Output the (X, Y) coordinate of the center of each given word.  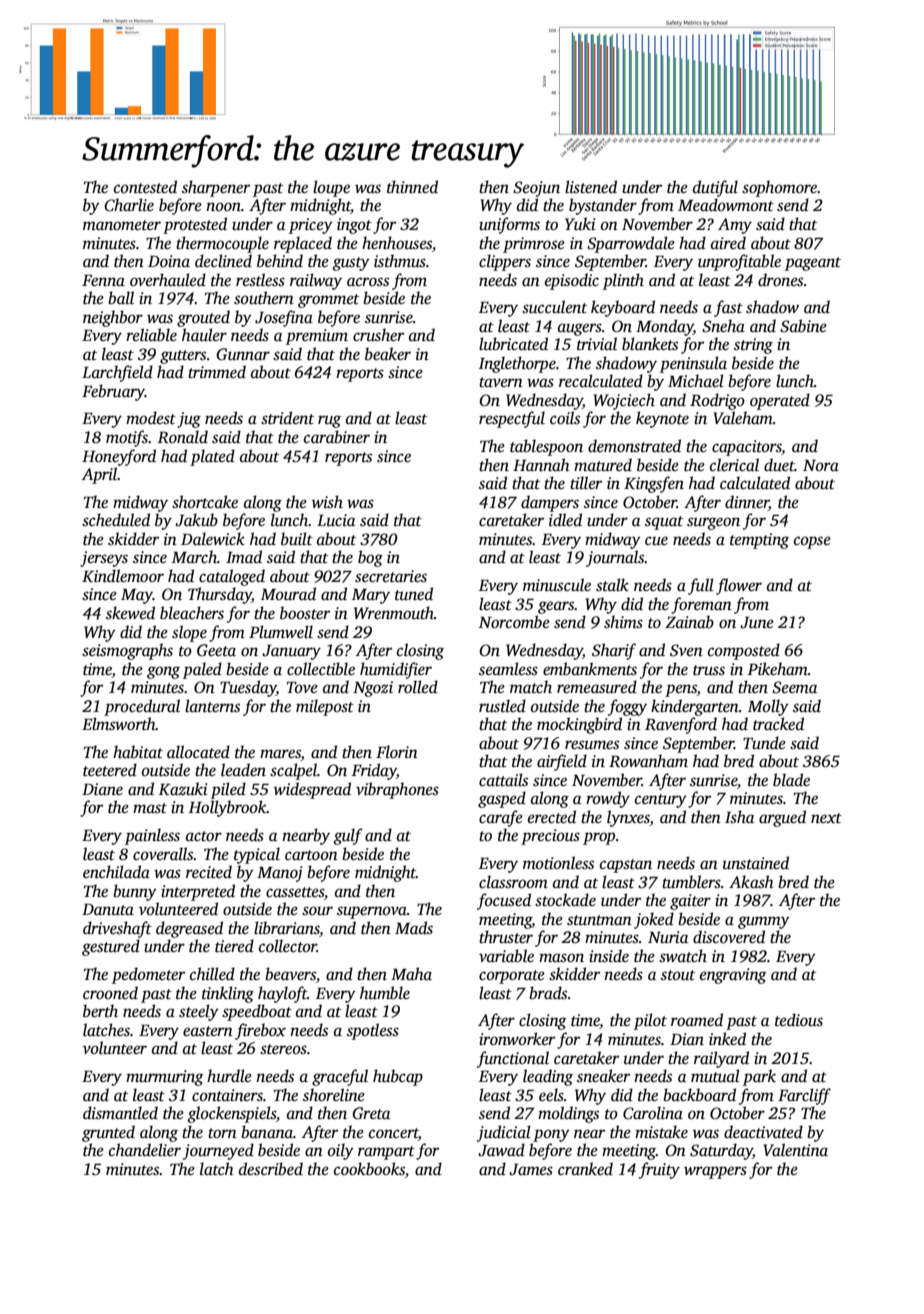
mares (280, 755)
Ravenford (681, 725)
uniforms (509, 225)
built (297, 539)
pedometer (148, 975)
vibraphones (397, 790)
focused (504, 901)
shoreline (334, 1095)
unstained (756, 863)
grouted (203, 318)
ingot (354, 226)
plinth (623, 281)
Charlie (129, 205)
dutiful (715, 188)
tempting (759, 541)
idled (565, 520)
